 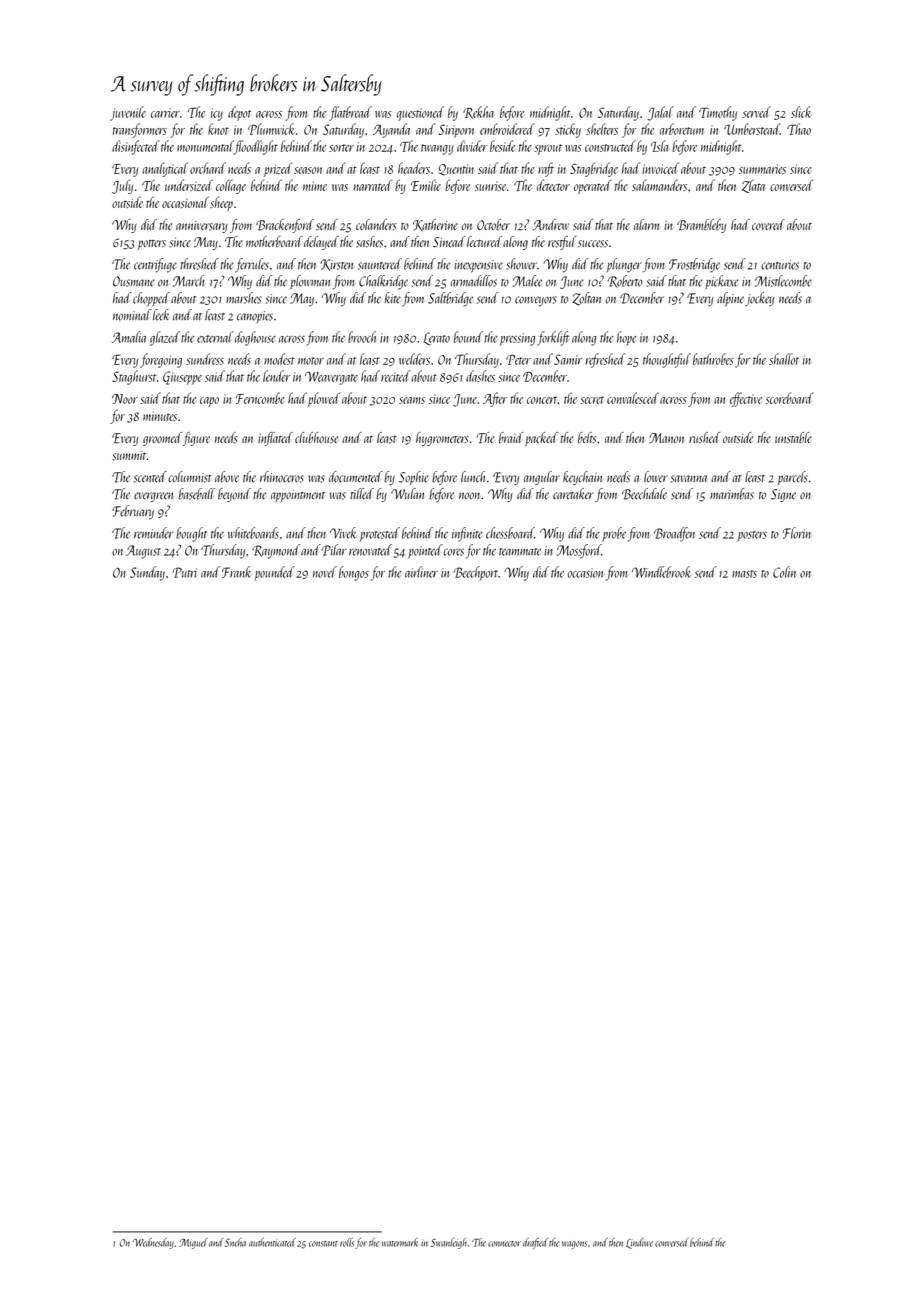 I want to click on Miguel, so click(x=193, y=1243).
